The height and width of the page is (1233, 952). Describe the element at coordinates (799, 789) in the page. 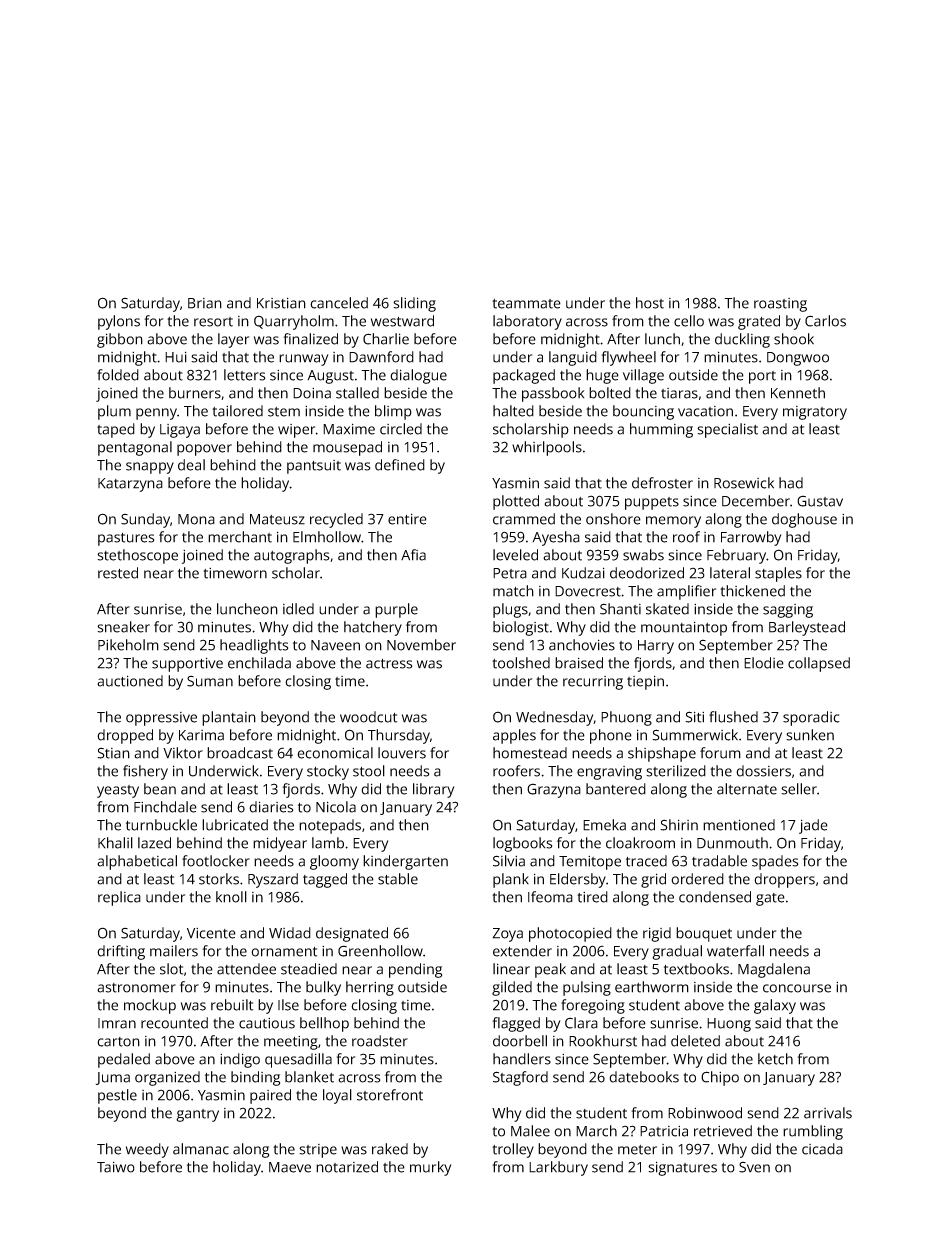

I see `seller` at that location.
